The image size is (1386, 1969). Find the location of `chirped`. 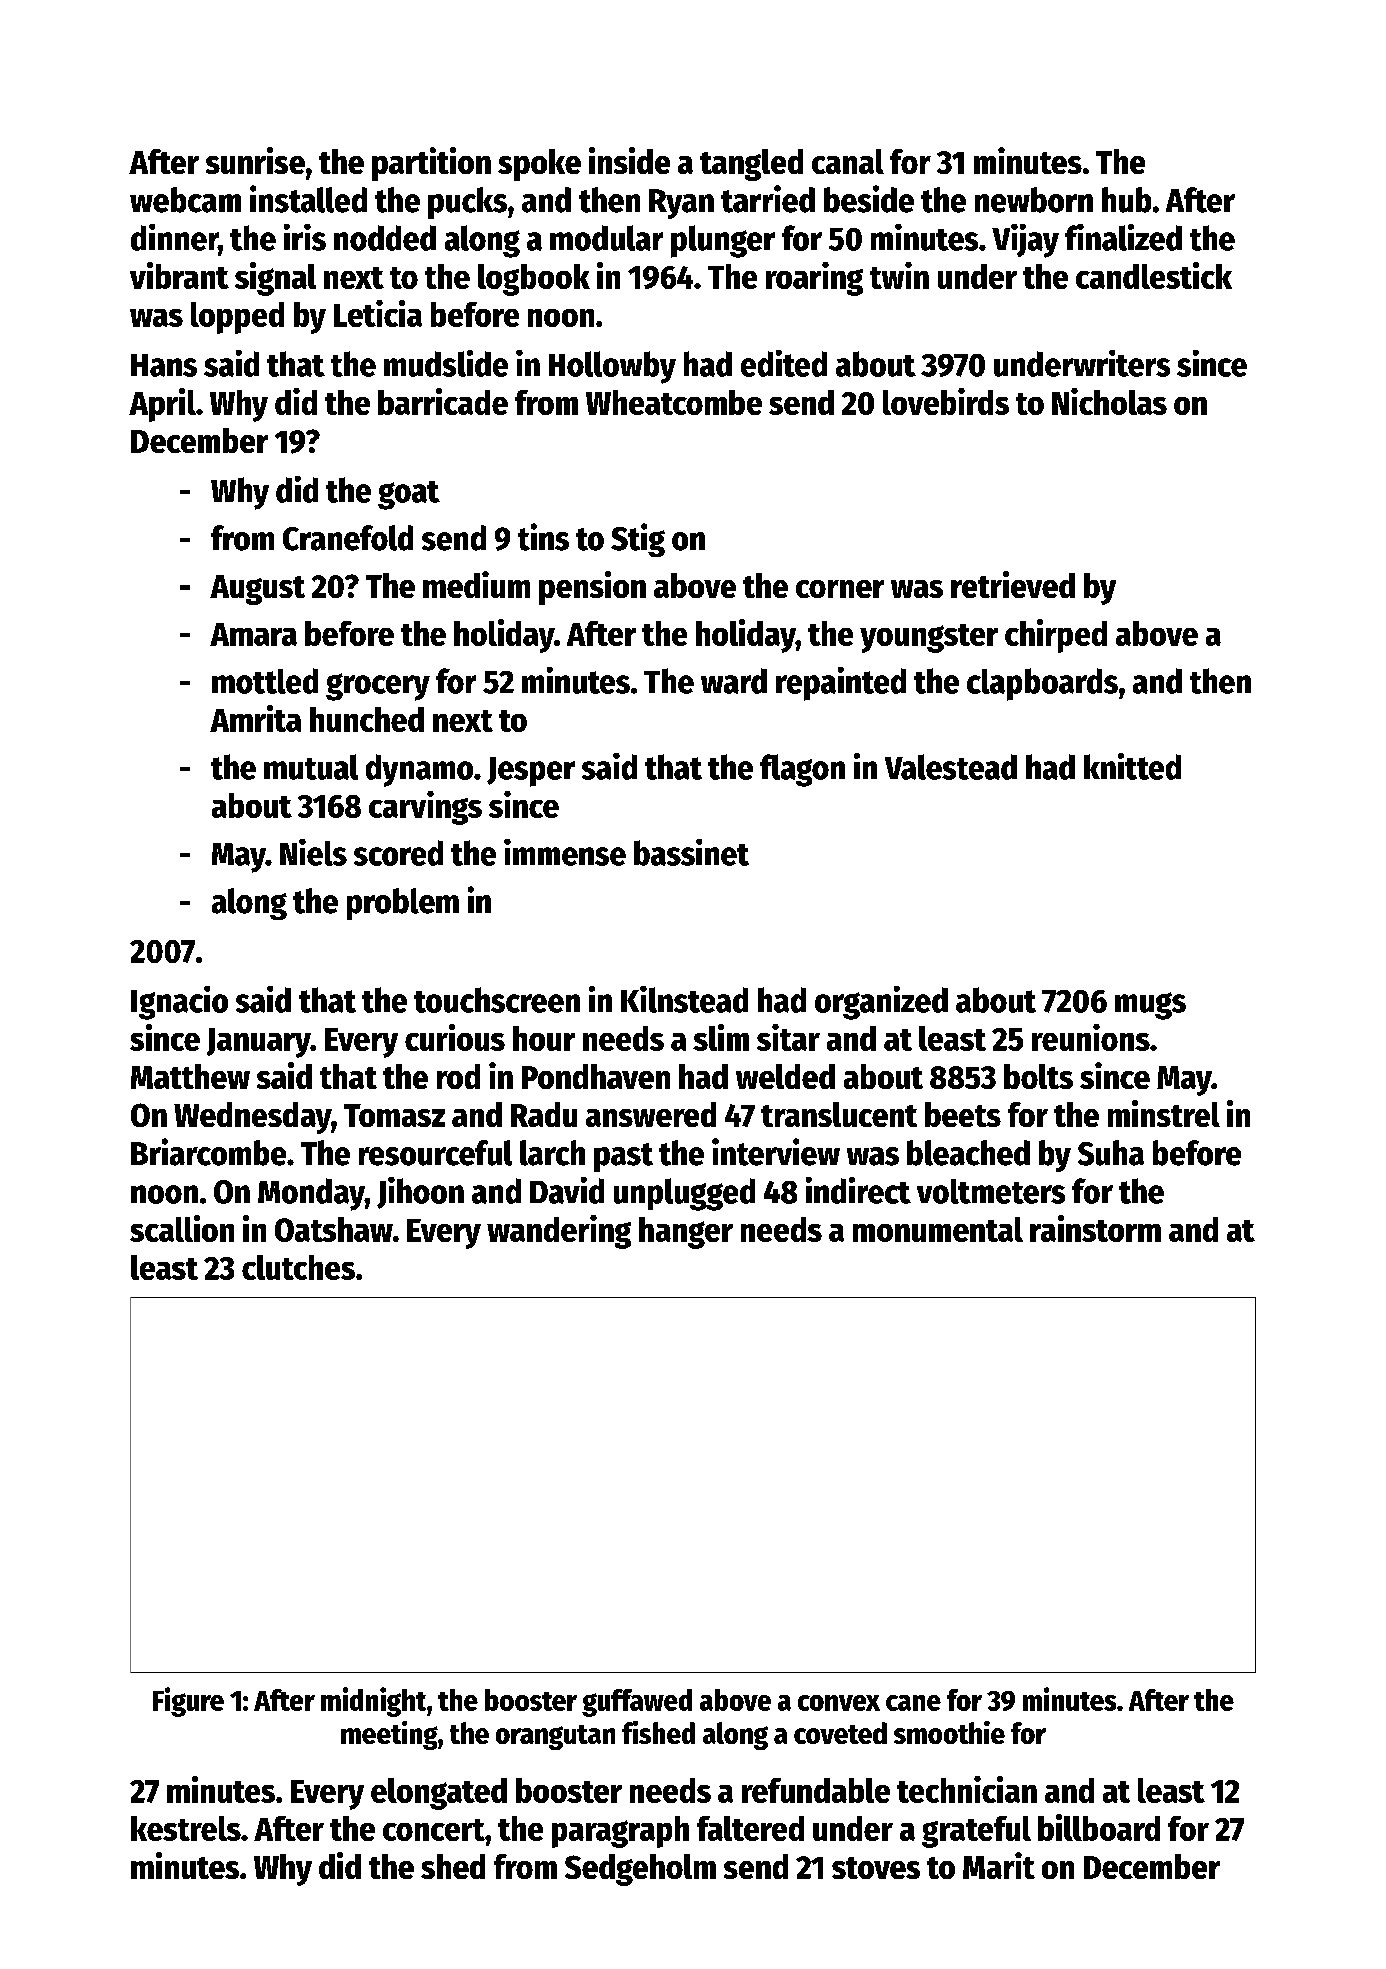

chirped is located at coordinates (1056, 636).
